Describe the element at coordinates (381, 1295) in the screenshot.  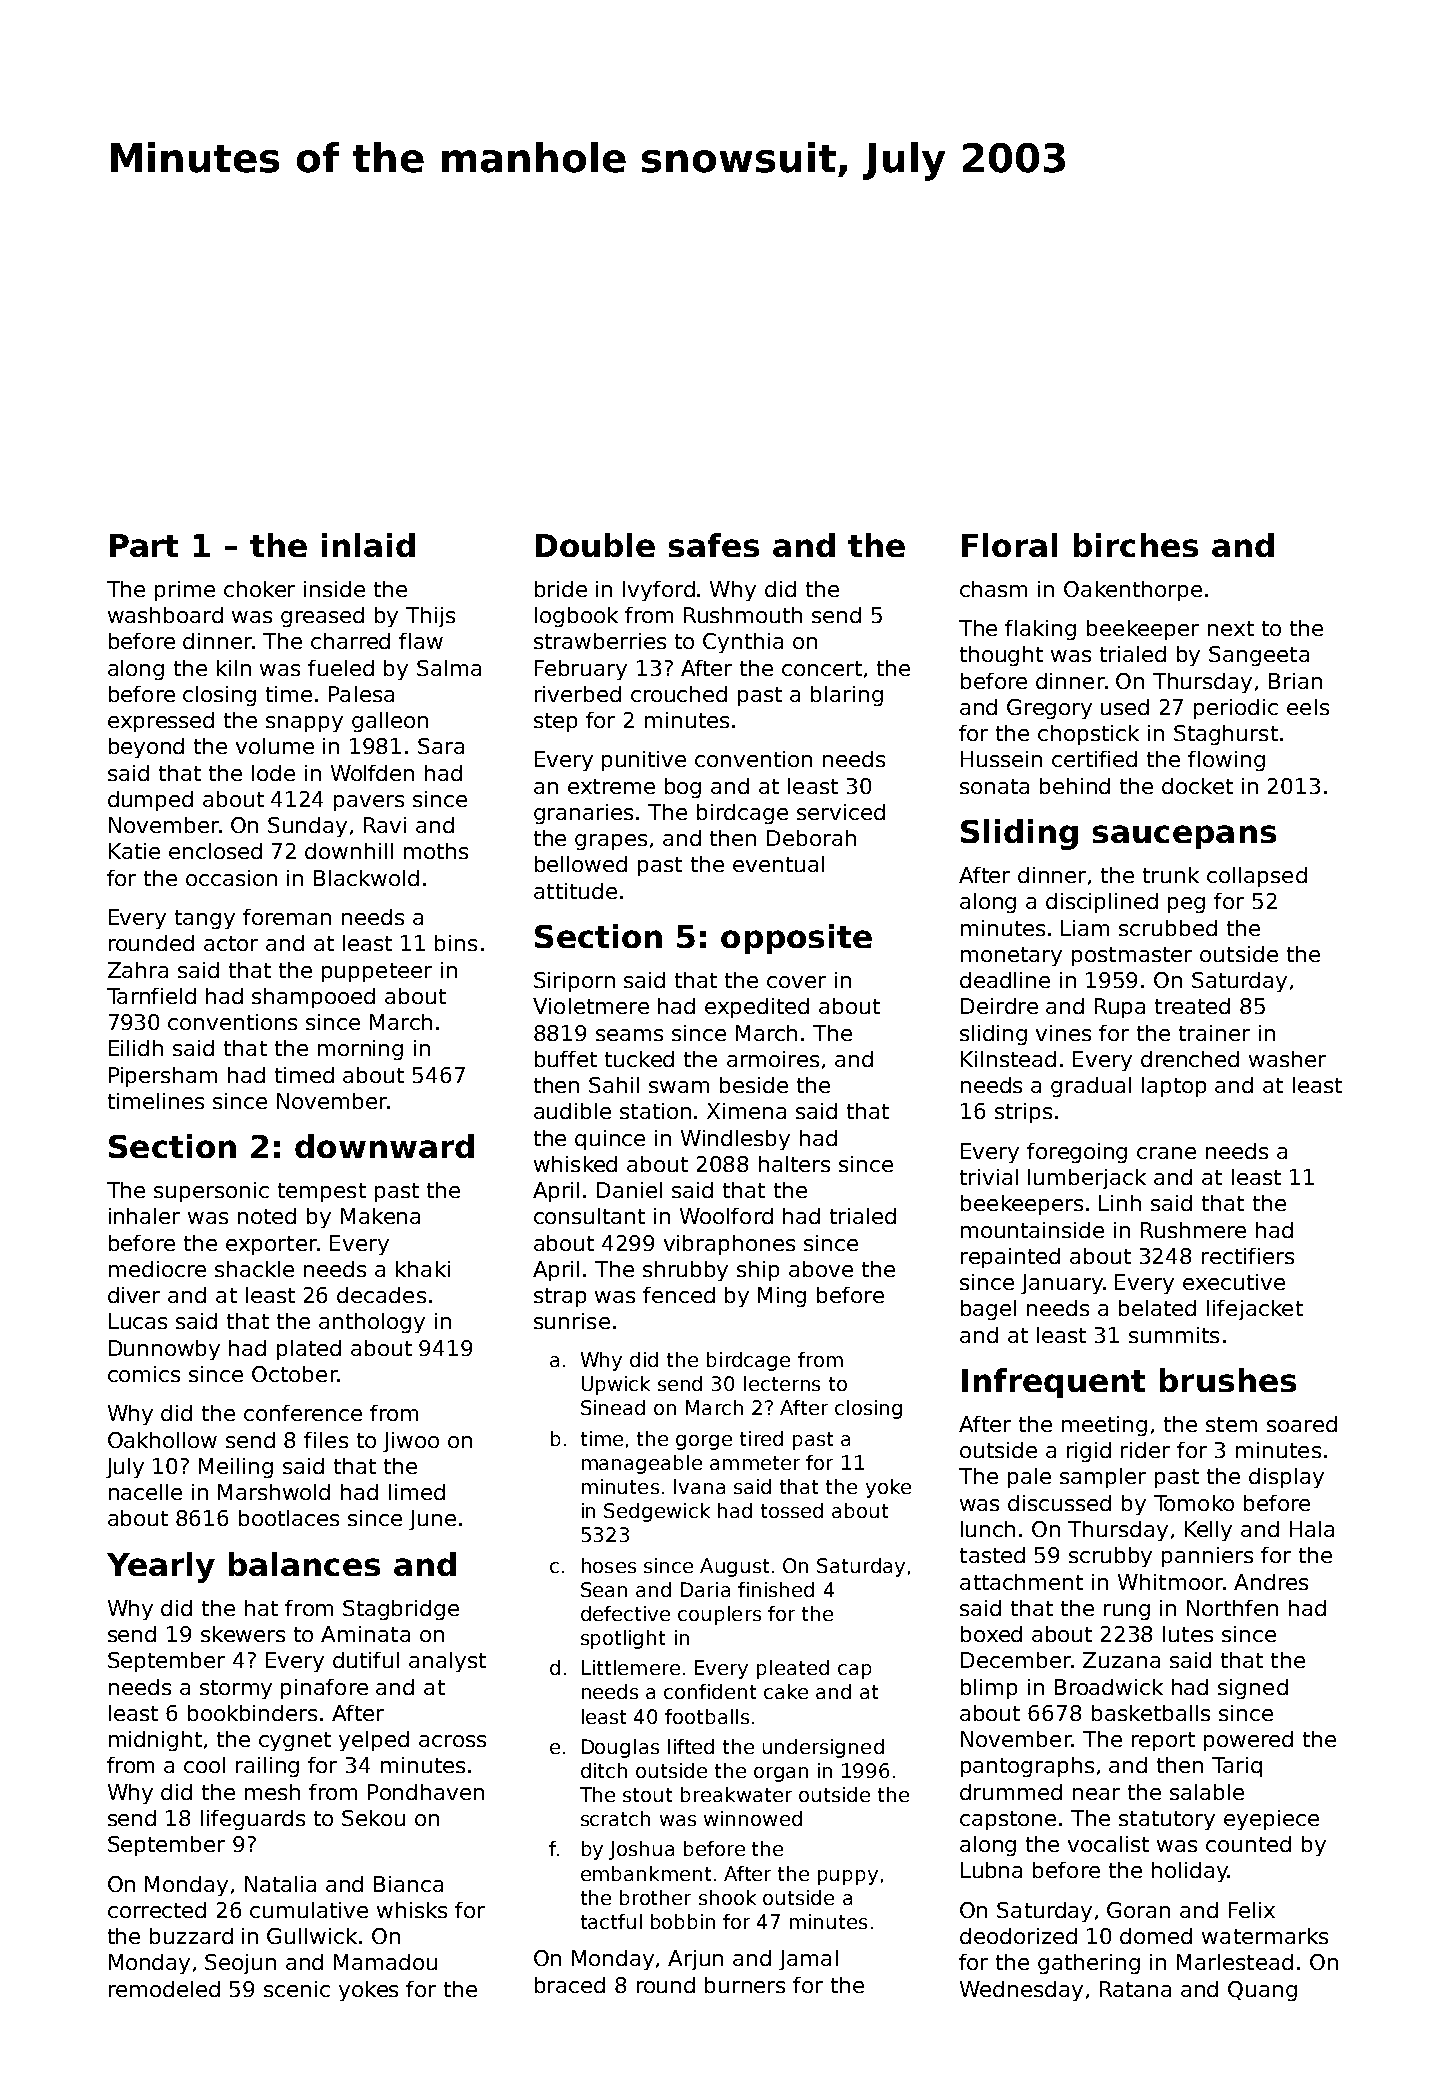
I see `decades` at that location.
